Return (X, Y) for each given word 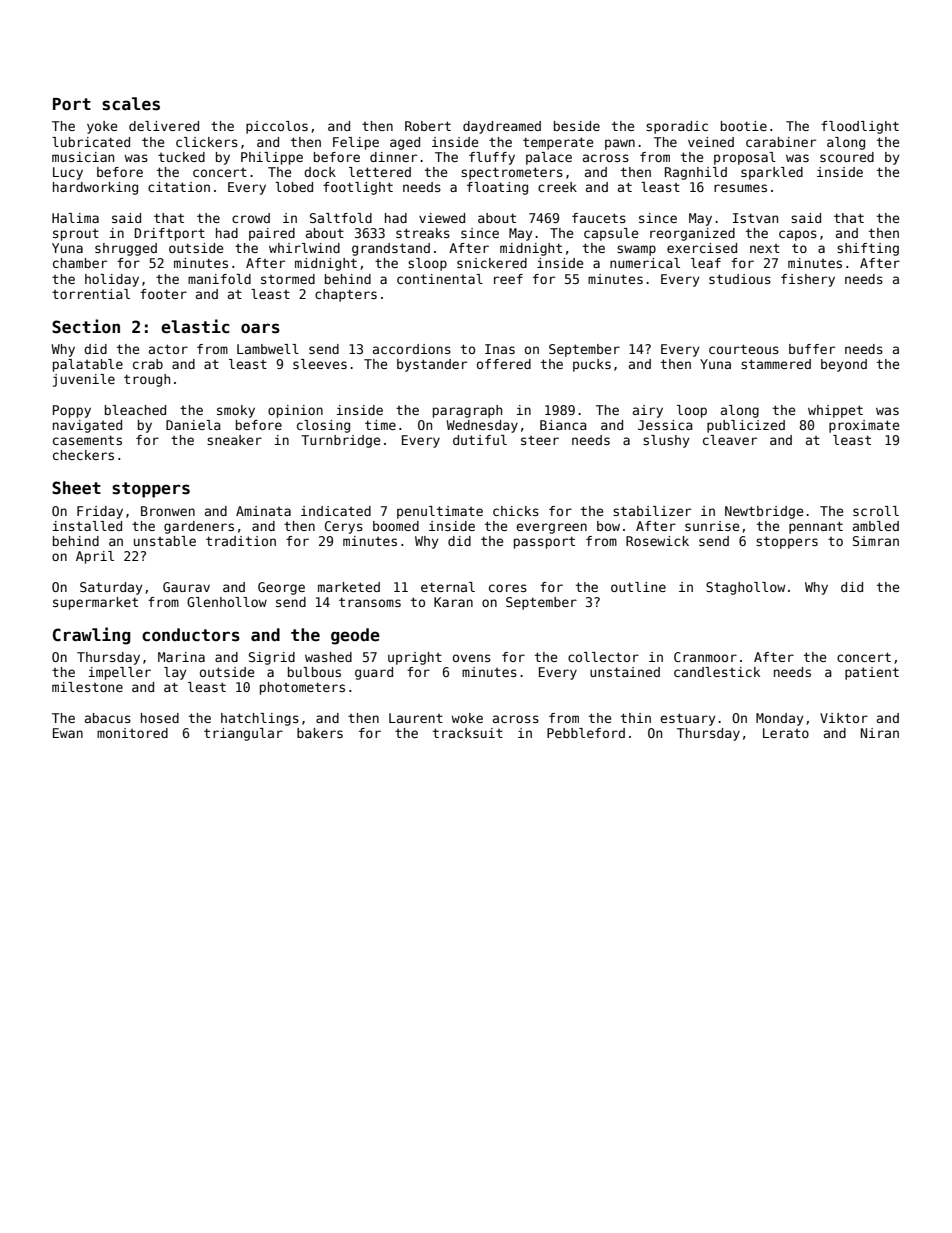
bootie (744, 126)
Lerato (786, 733)
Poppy (72, 411)
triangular (243, 734)
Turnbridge (340, 441)
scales (131, 104)
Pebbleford (586, 733)
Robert (428, 126)
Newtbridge (764, 512)
